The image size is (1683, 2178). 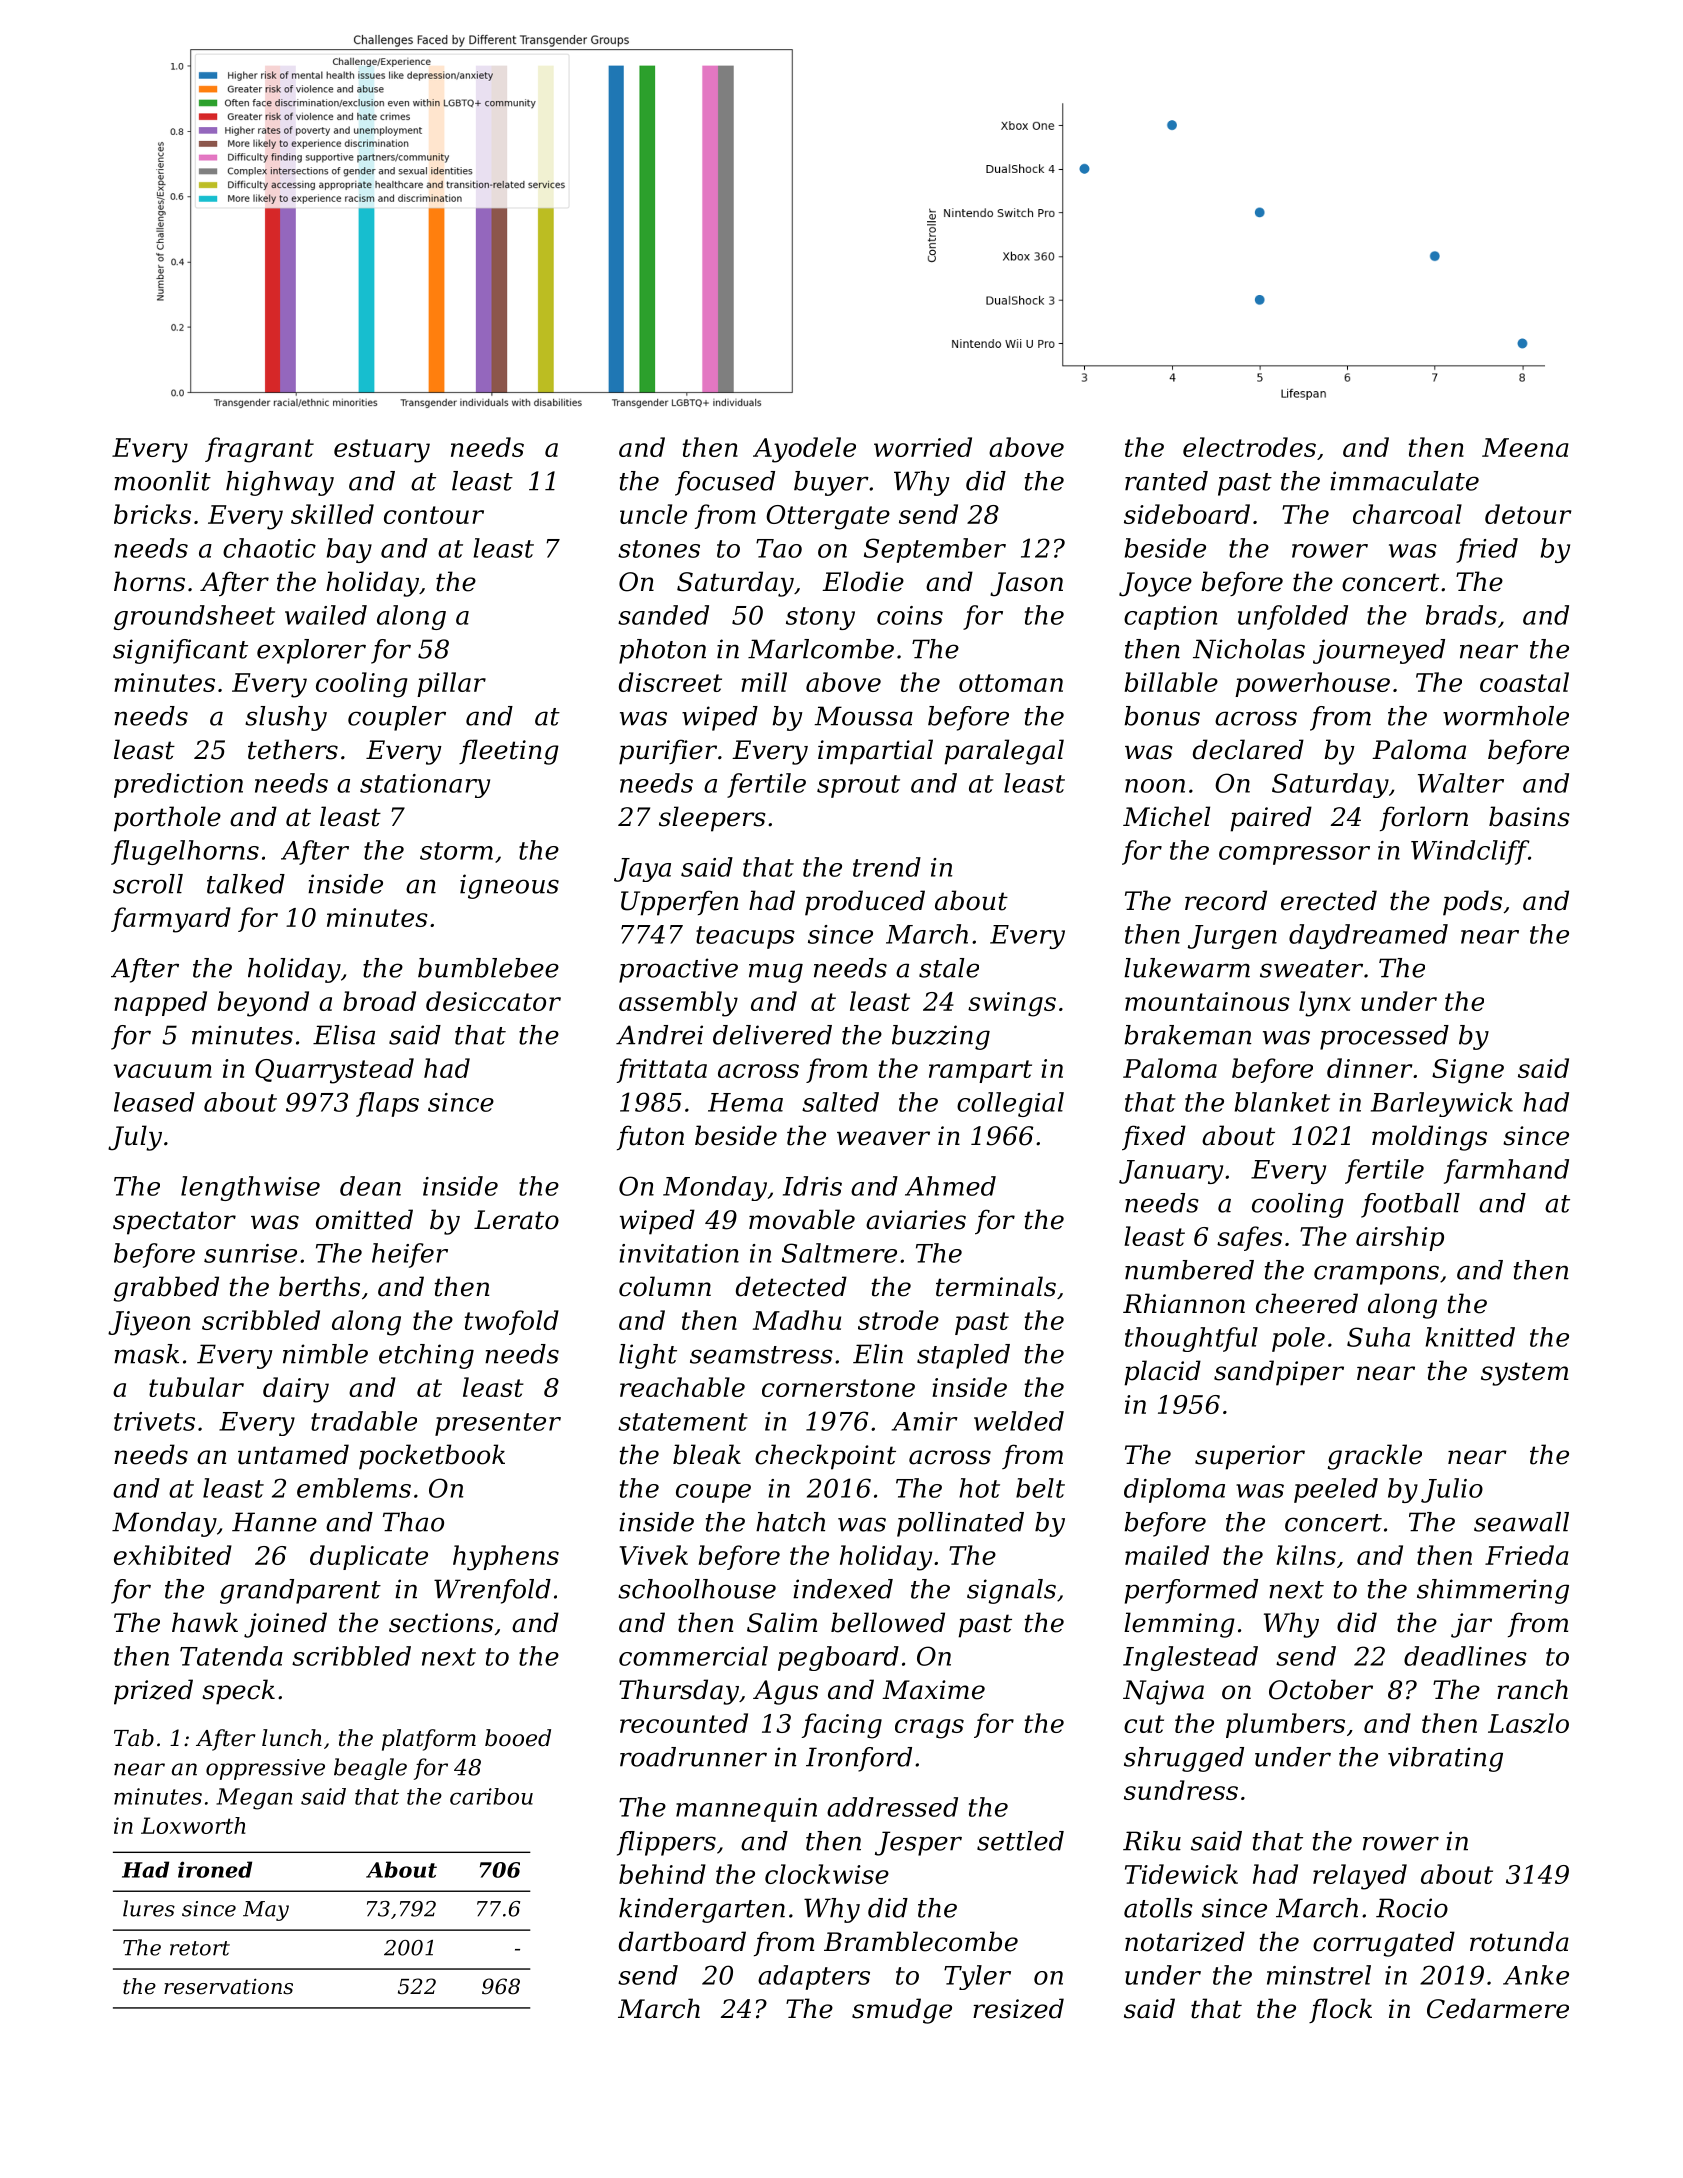 What do you see at coordinates (1528, 514) in the screenshot?
I see `detour` at bounding box center [1528, 514].
